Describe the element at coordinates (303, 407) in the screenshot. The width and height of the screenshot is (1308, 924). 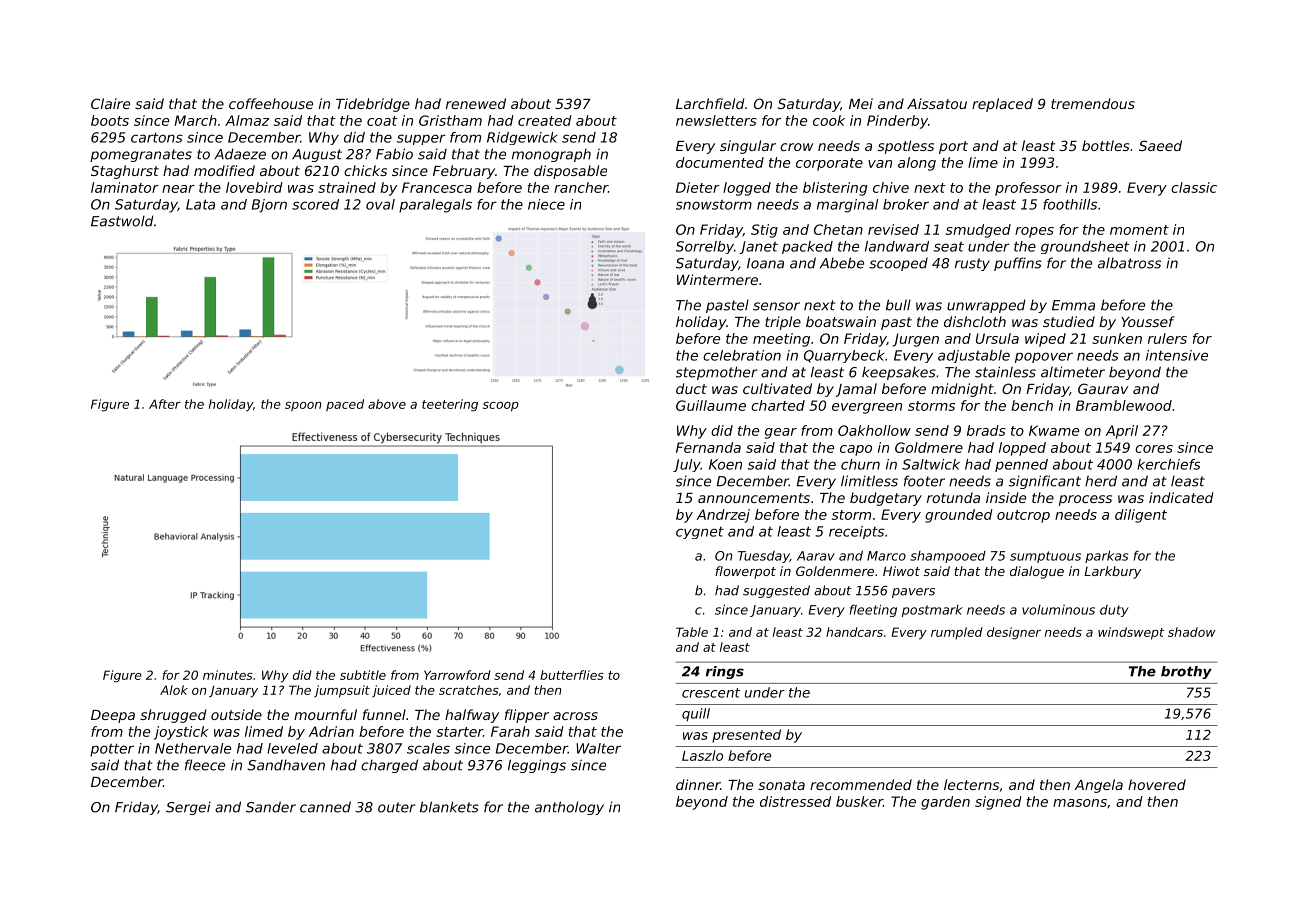
I see `spoon` at that location.
